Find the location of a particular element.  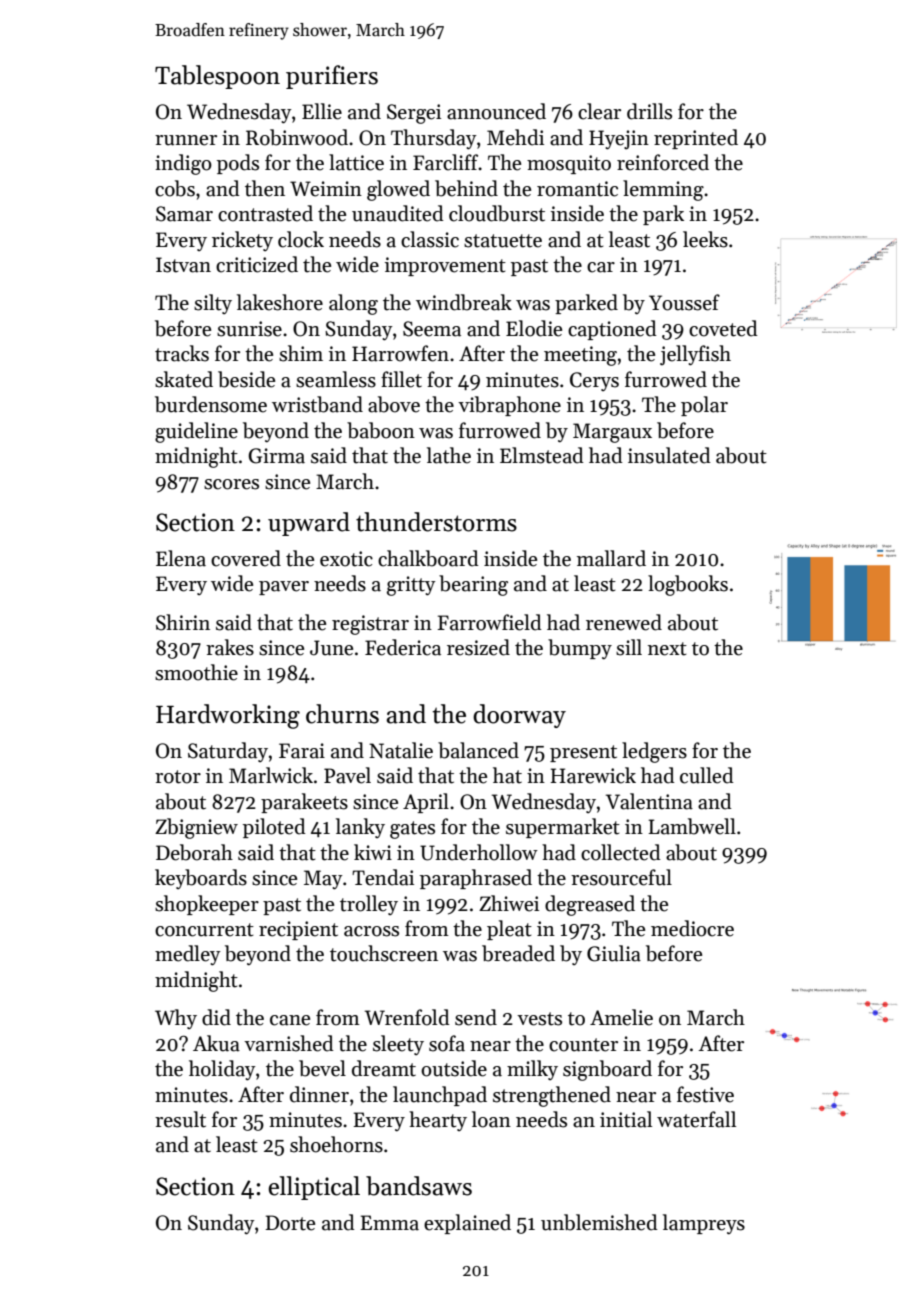

windbreak is located at coordinates (464, 302).
